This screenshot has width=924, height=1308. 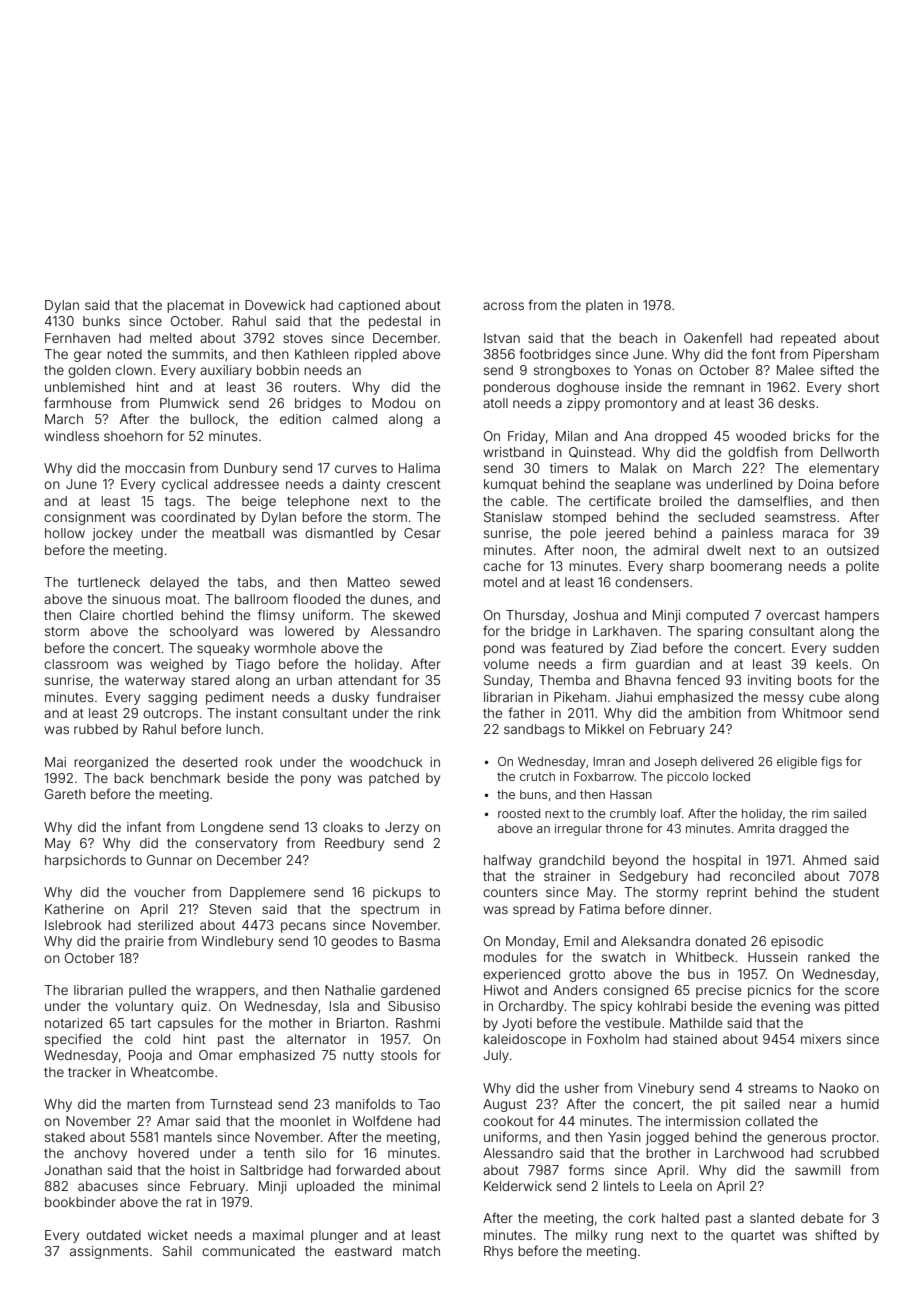 I want to click on outdated, so click(x=113, y=1235).
